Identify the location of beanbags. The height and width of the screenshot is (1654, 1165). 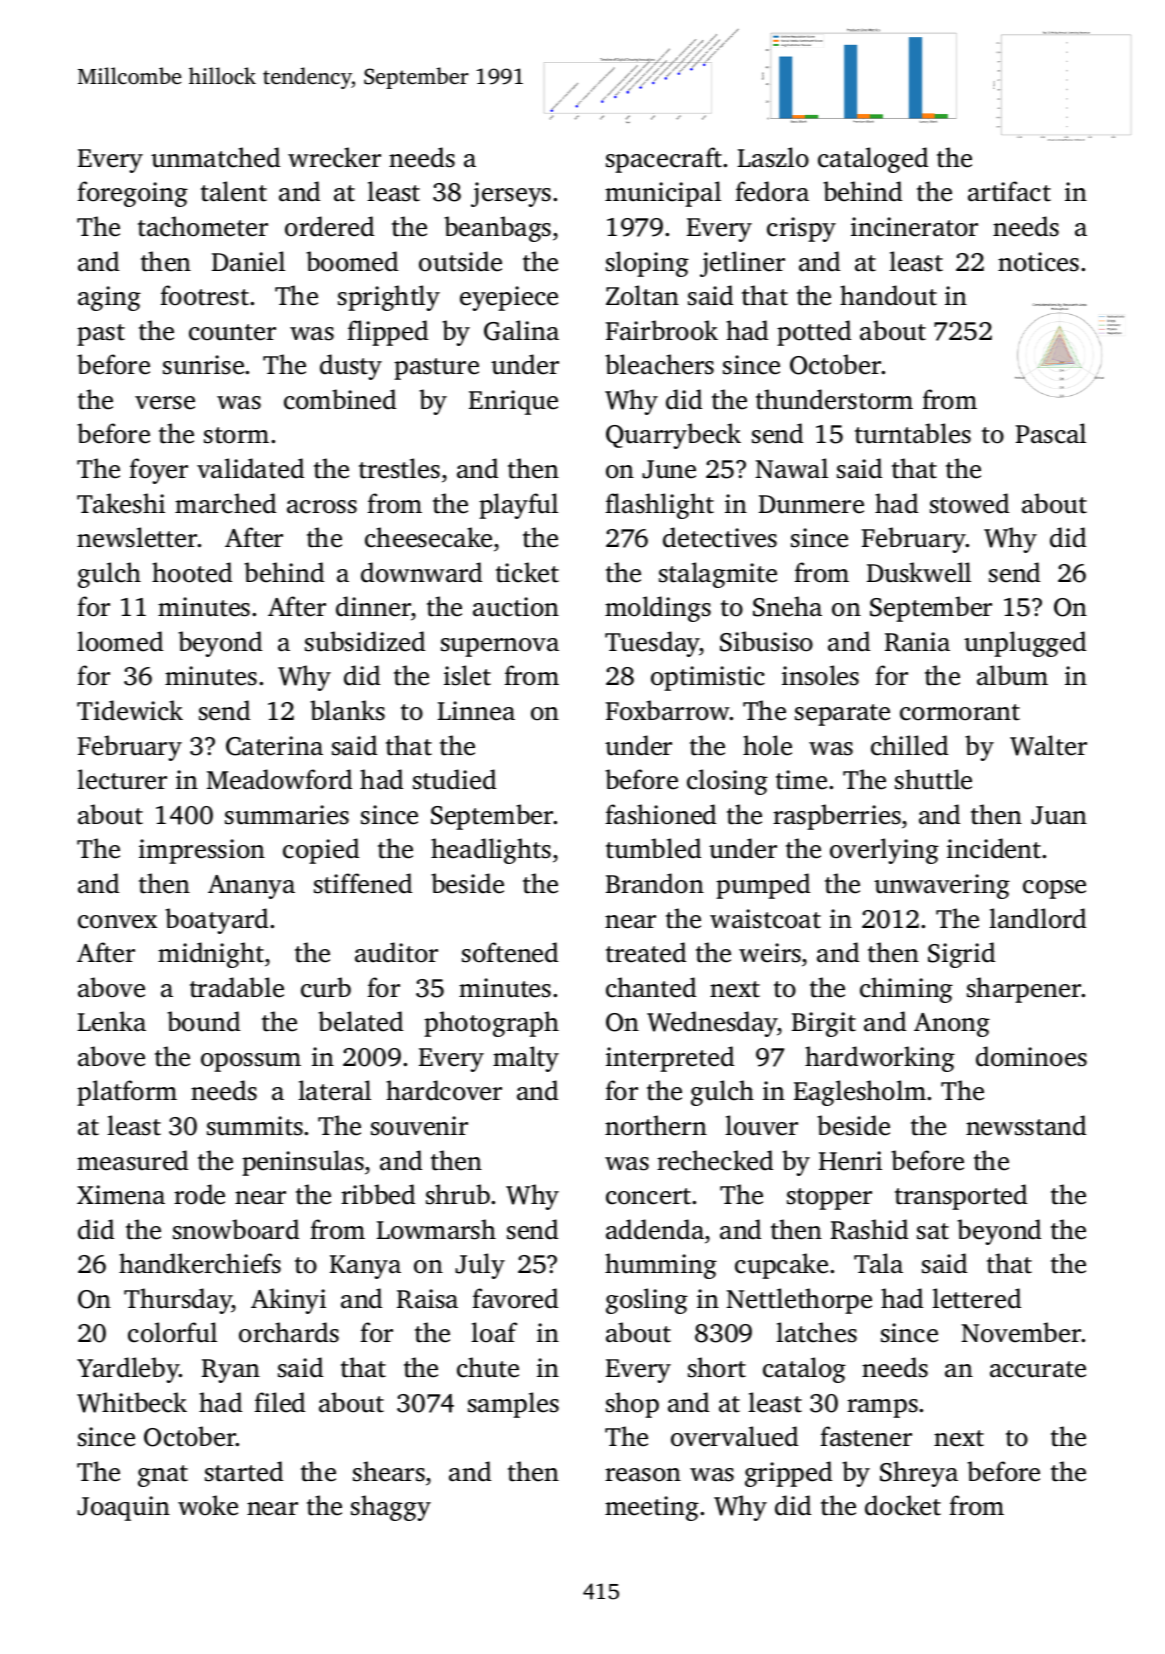
(497, 229).
